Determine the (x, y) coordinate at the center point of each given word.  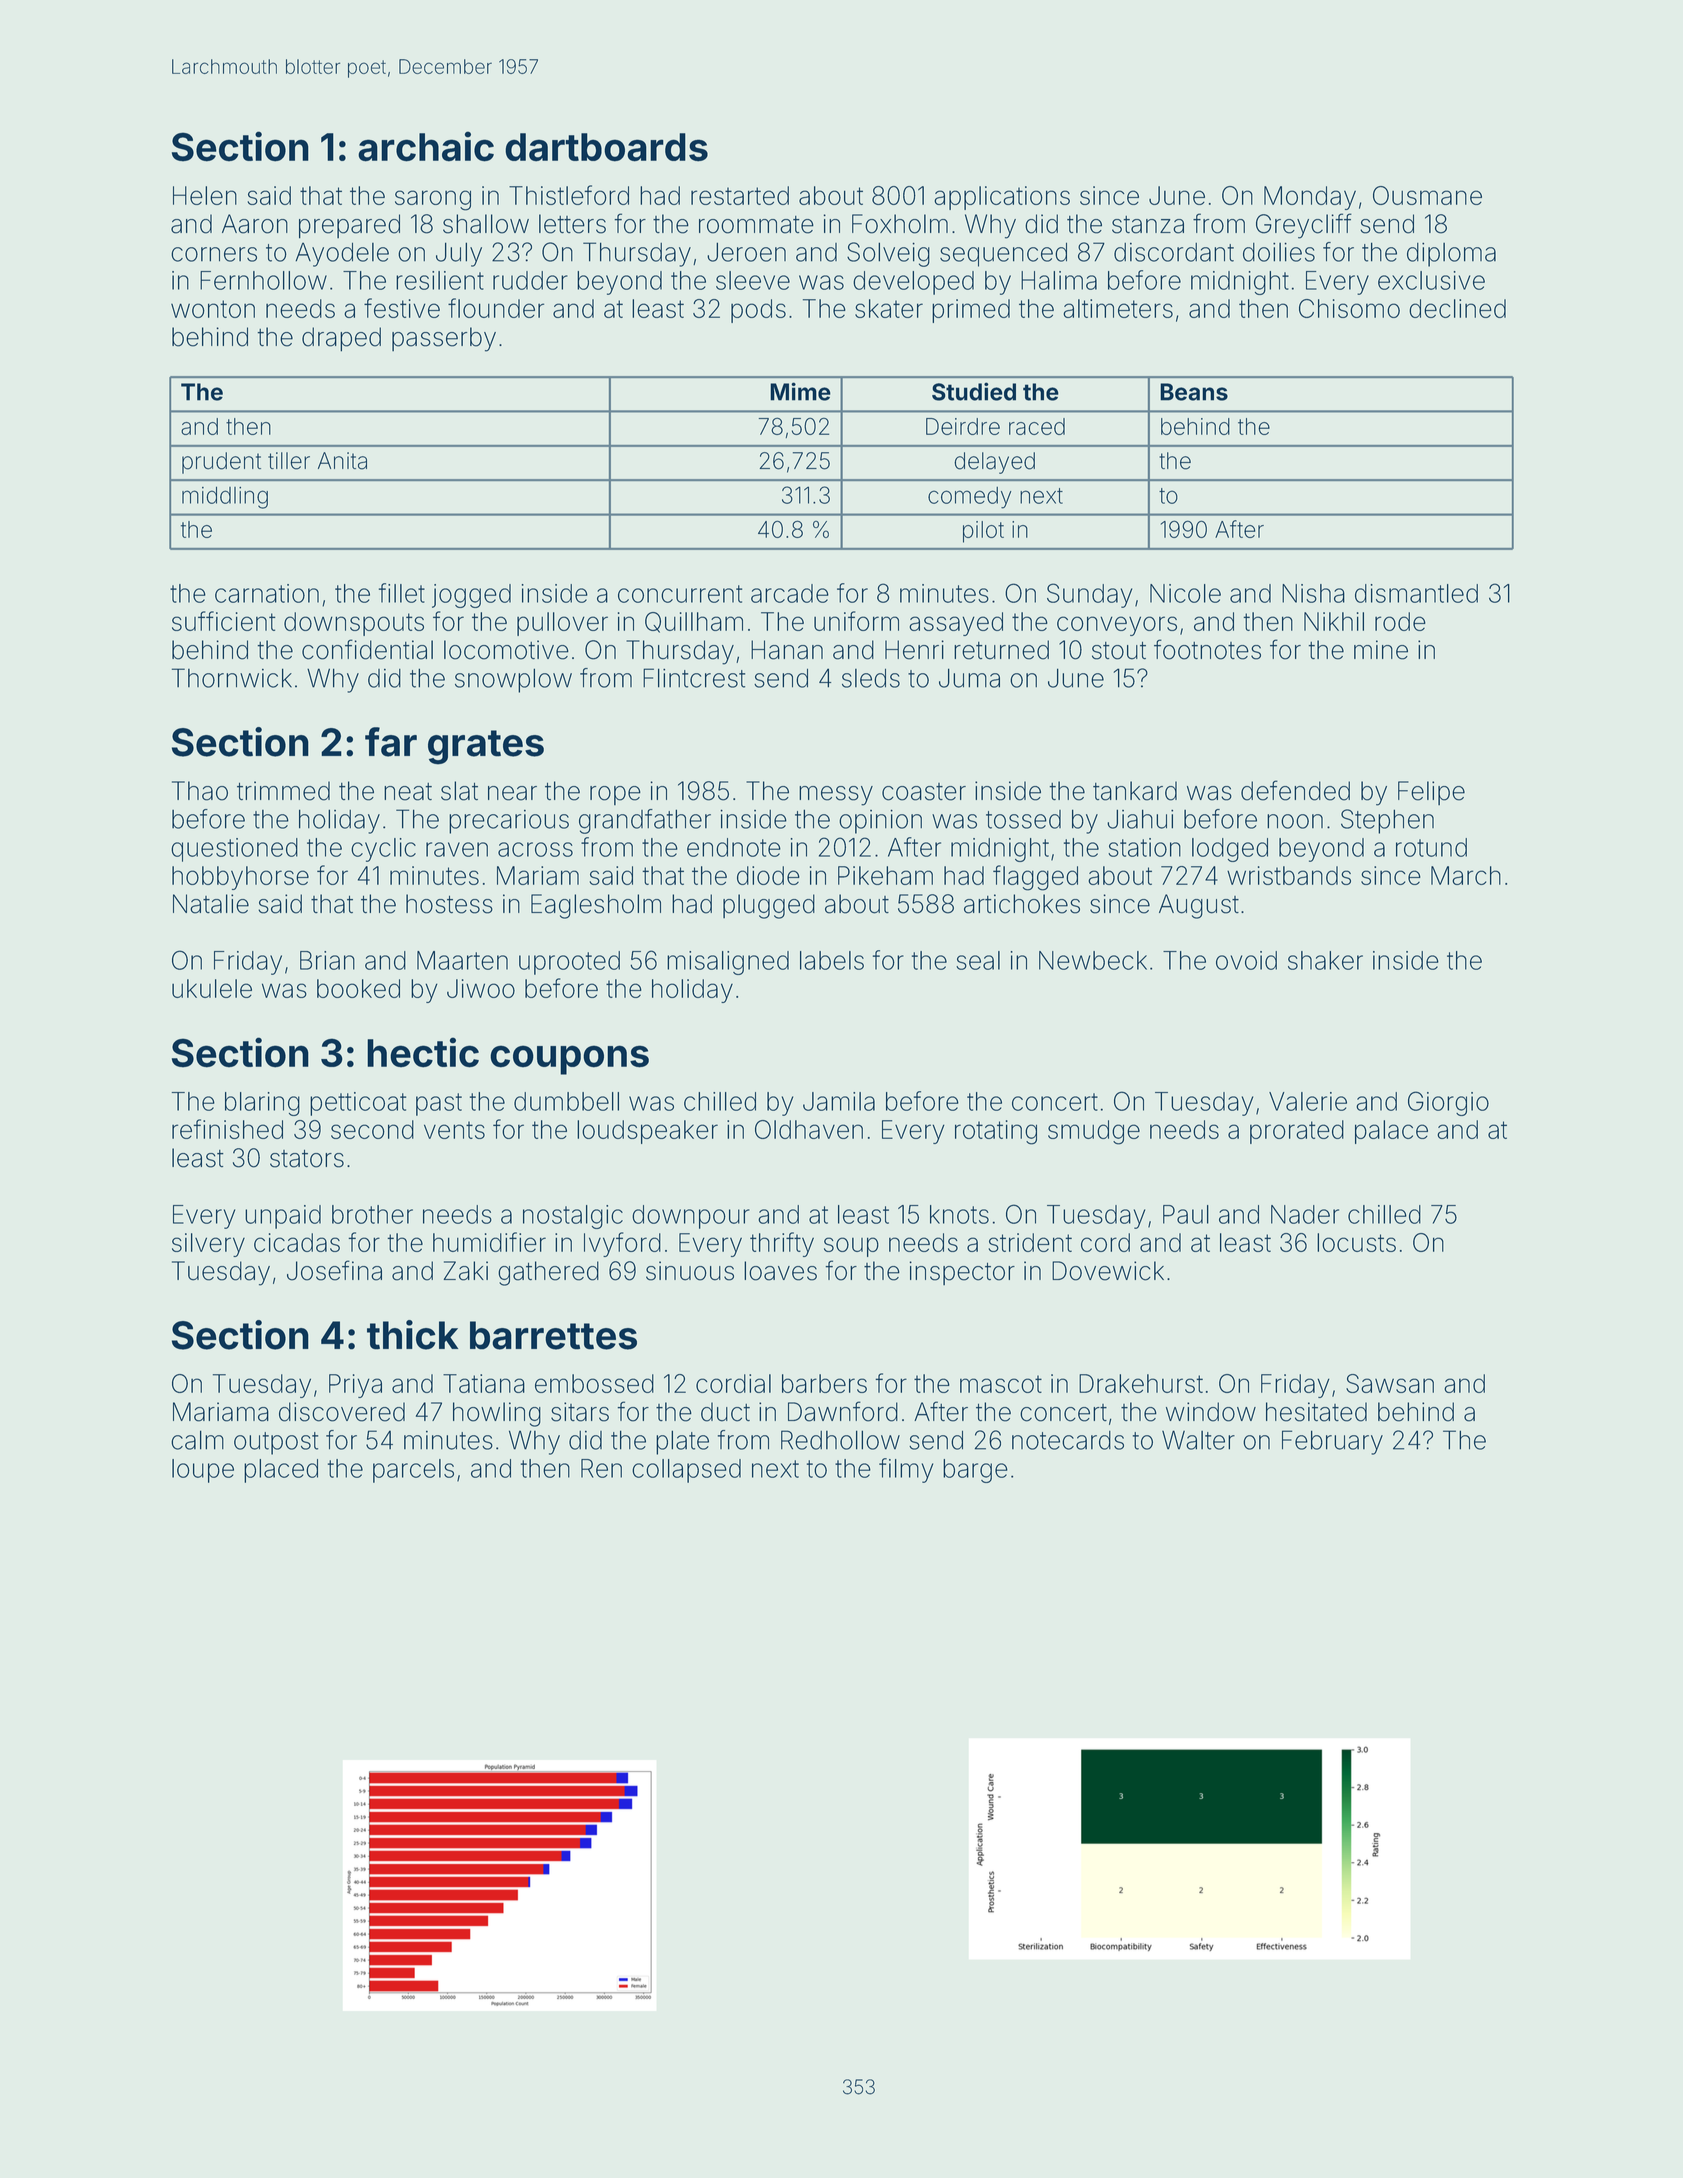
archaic (426, 146)
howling (497, 1414)
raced (1037, 426)
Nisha (1313, 593)
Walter (1198, 1440)
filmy (906, 1470)
